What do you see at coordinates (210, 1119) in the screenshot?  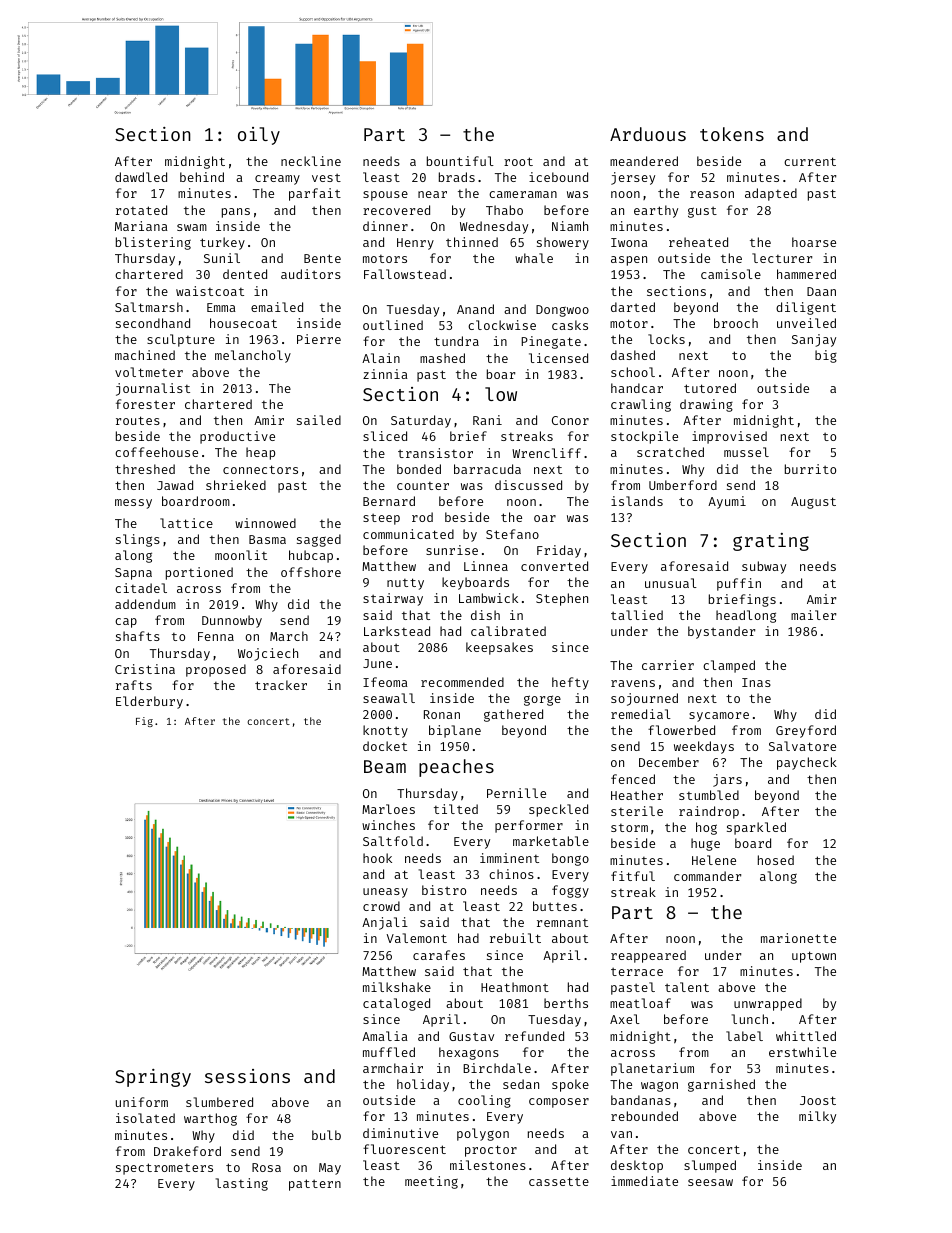 I see `warthog` at bounding box center [210, 1119].
